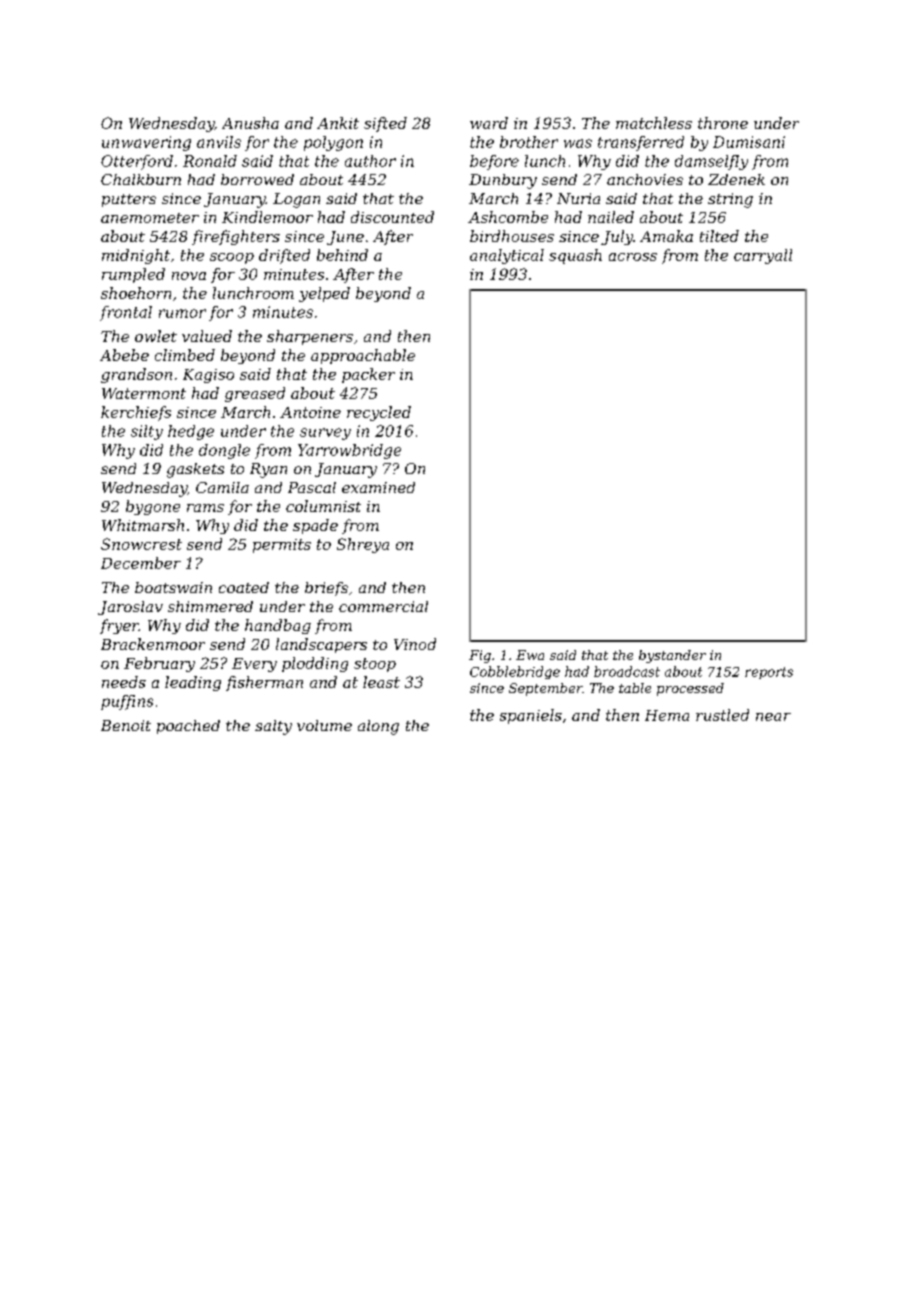 The image size is (908, 1316). Describe the element at coordinates (141, 563) in the screenshot. I see `December` at that location.
